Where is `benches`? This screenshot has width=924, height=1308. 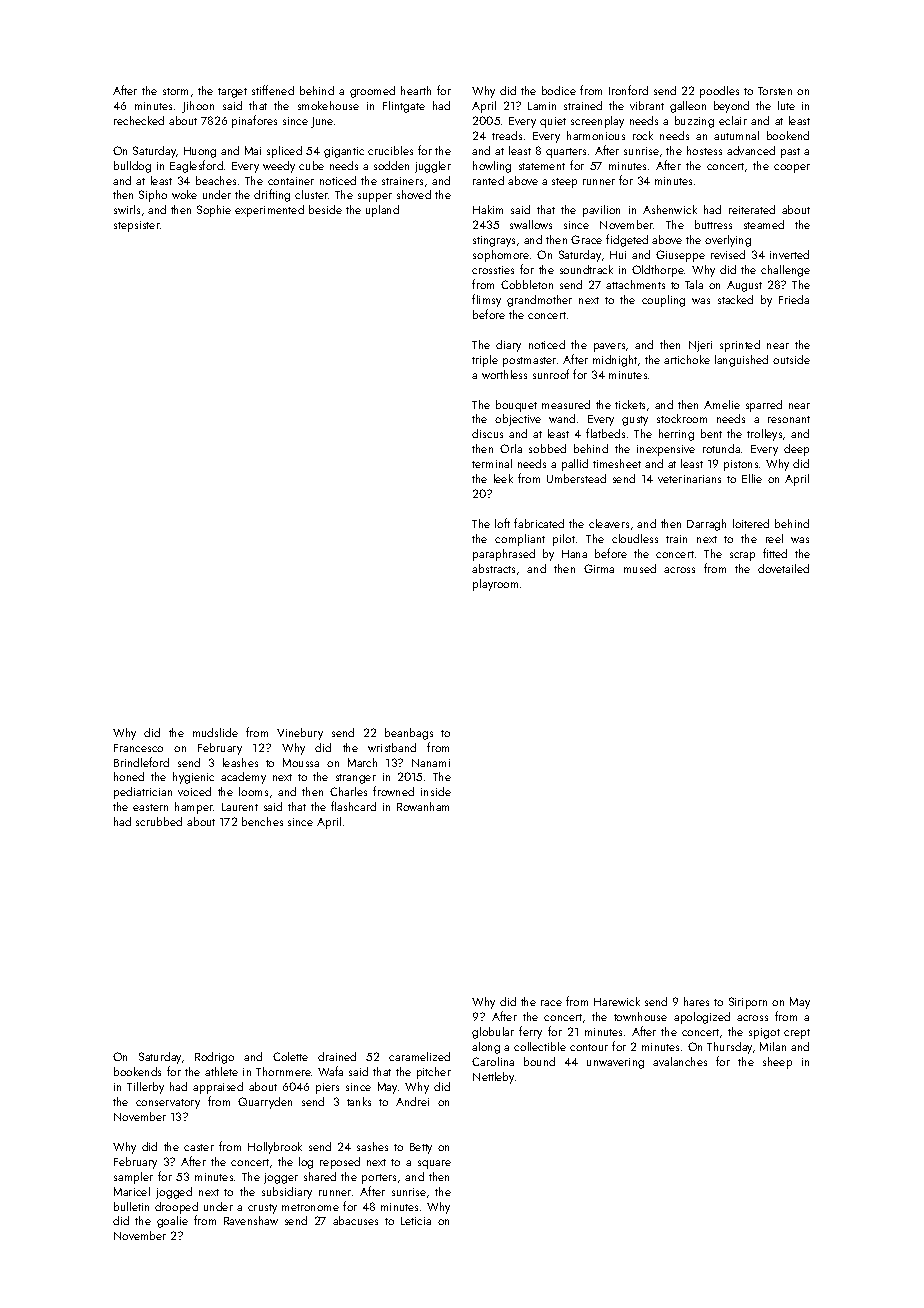 benches is located at coordinates (262, 821).
